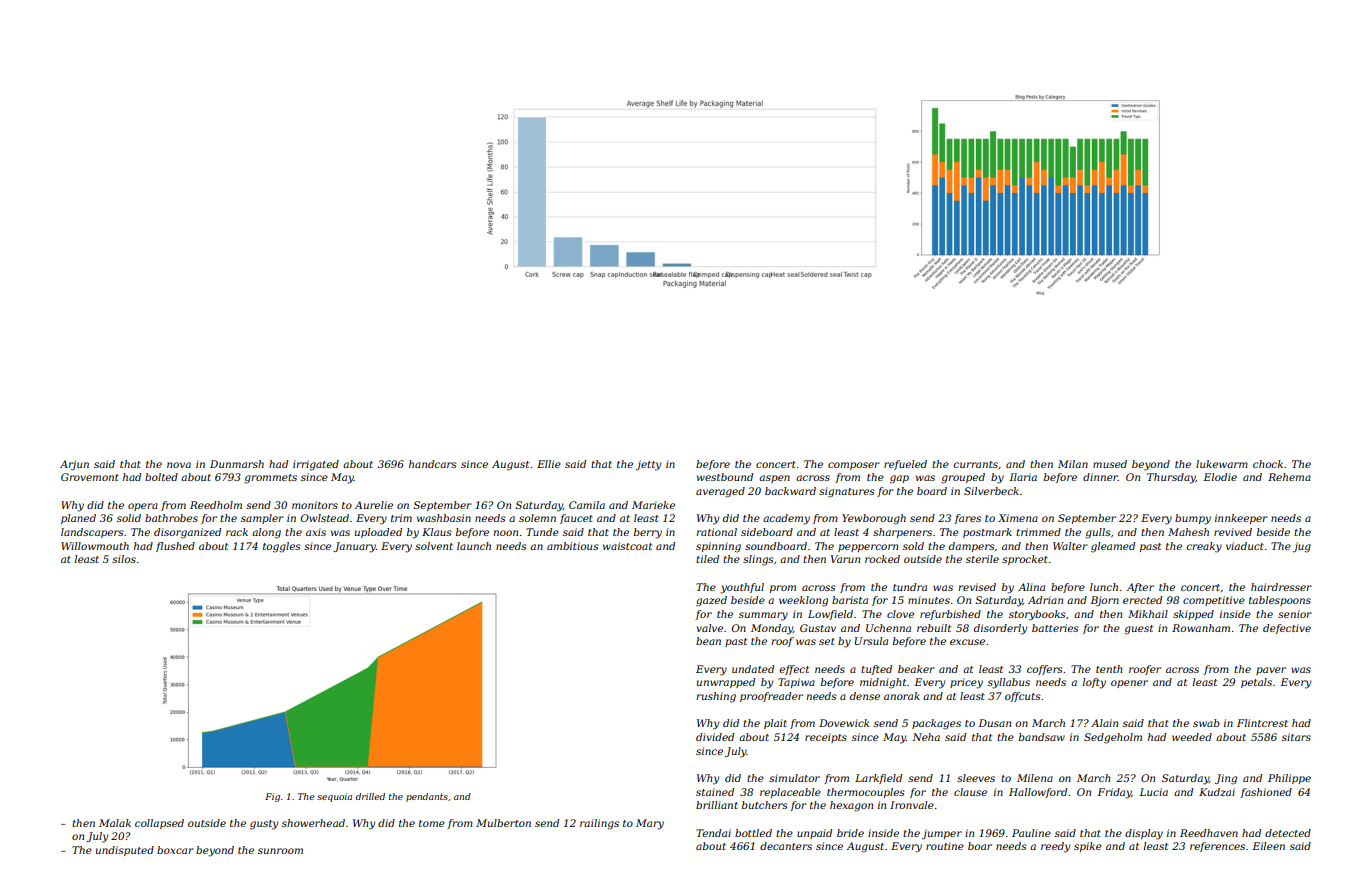 The image size is (1372, 887). Describe the element at coordinates (716, 532) in the screenshot. I see `rational` at that location.
